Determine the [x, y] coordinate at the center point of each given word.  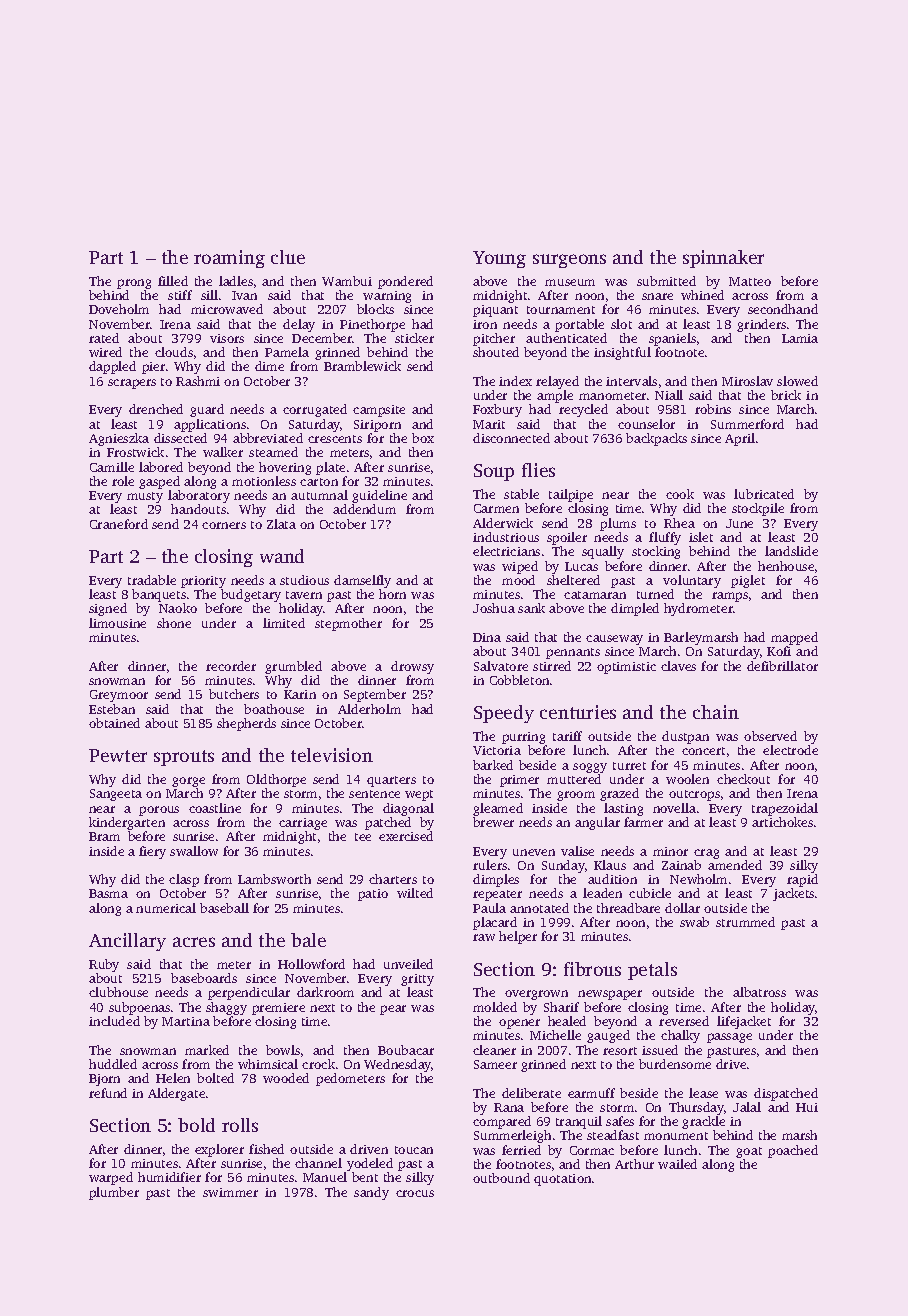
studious [304, 580]
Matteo [750, 281]
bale [308, 940]
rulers [490, 865]
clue [288, 257]
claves [678, 666]
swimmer [230, 1192]
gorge [188, 782]
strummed [745, 922]
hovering [285, 468]
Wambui [347, 281]
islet [701, 537]
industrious [506, 537]
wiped [520, 567]
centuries [578, 712]
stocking [656, 552]
